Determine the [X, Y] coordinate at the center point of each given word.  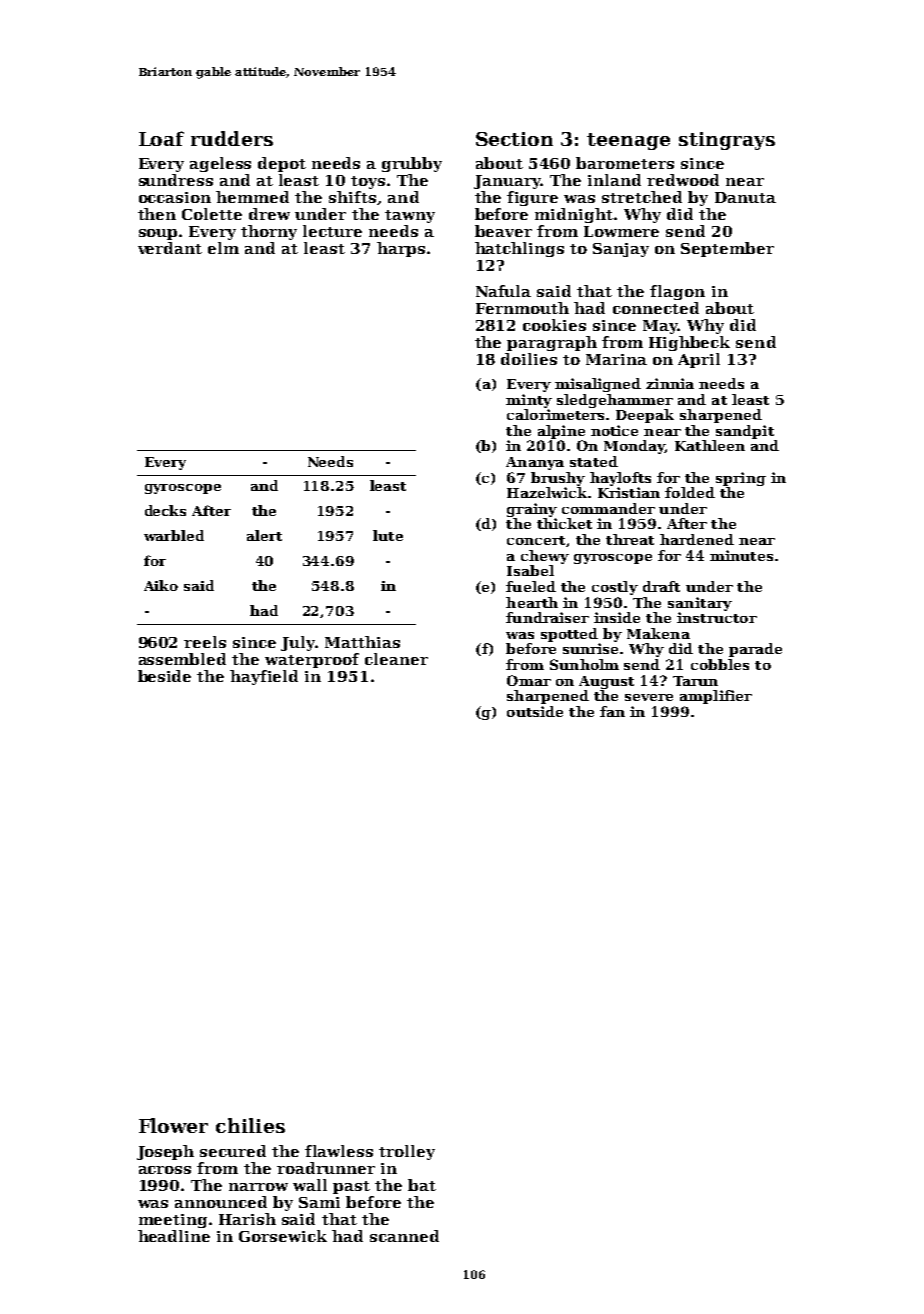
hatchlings [519, 249]
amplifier [716, 697]
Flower [173, 1125]
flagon [677, 292]
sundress [176, 180]
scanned [404, 1236]
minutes [741, 555]
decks [165, 510]
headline [174, 1236]
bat [422, 1185]
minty [529, 401]
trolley [407, 1152]
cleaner [396, 659]
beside [164, 676]
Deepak [645, 416]
